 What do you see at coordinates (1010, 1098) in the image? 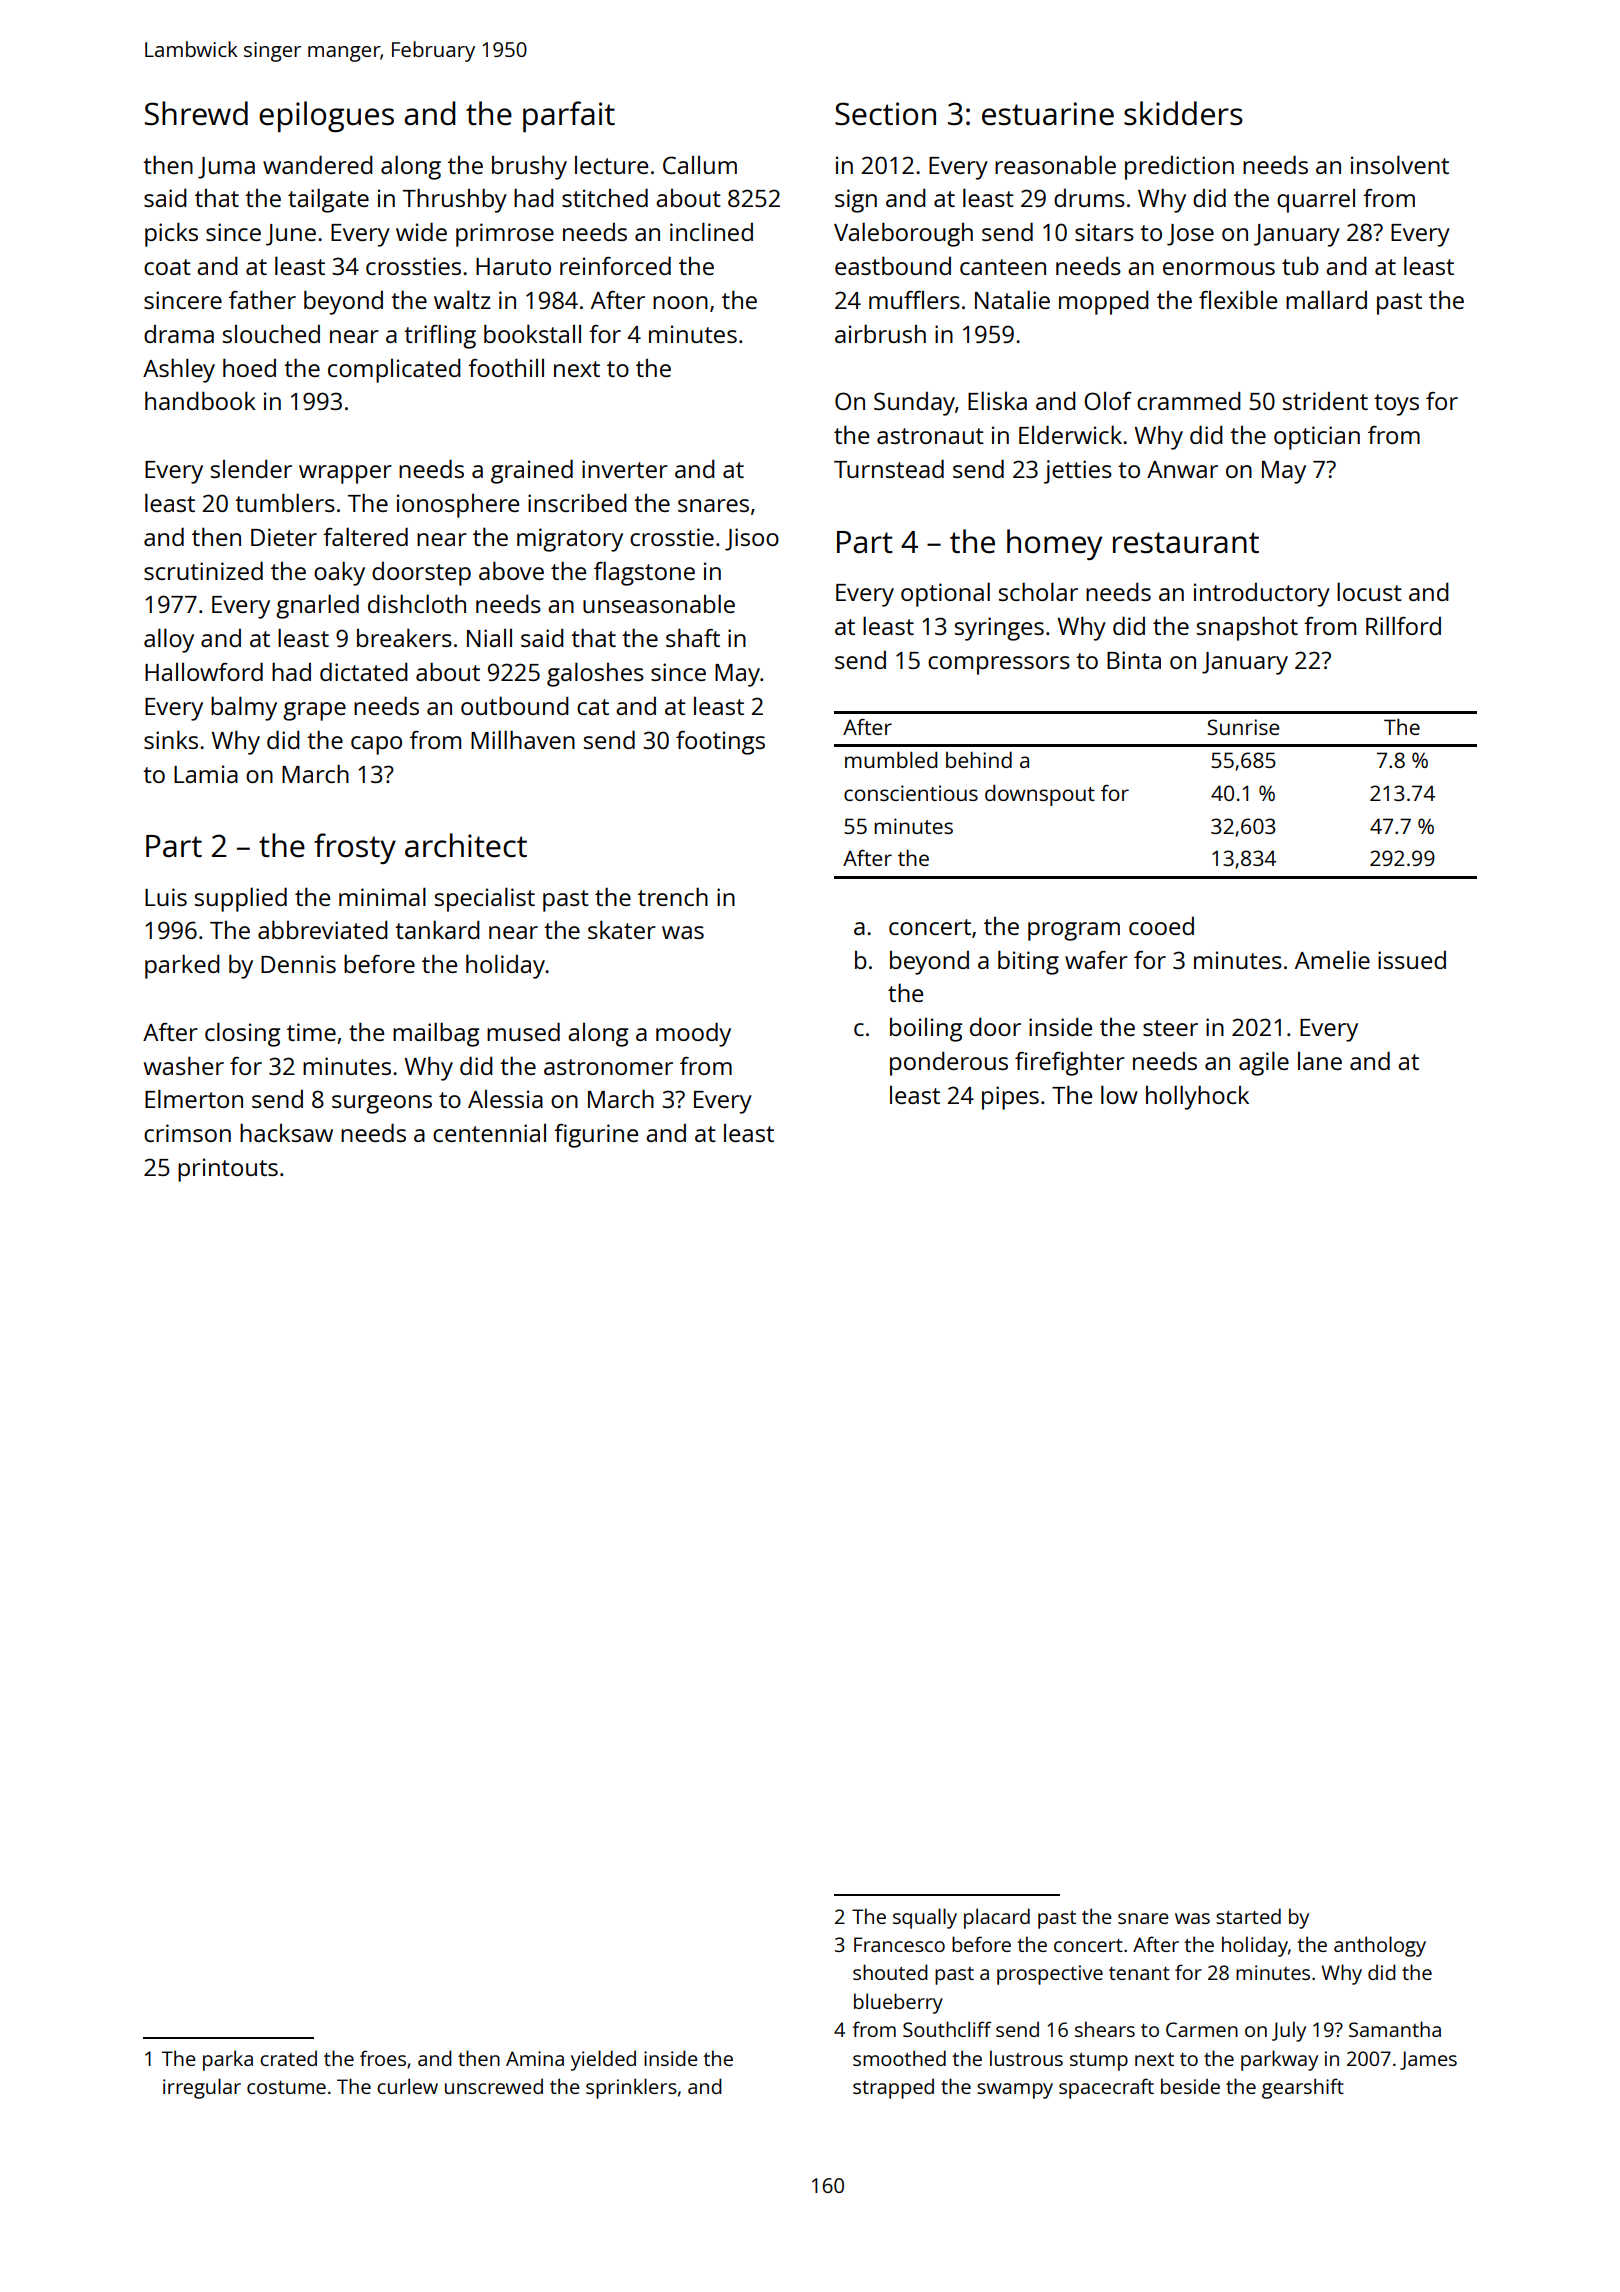
I see `pipes` at bounding box center [1010, 1098].
